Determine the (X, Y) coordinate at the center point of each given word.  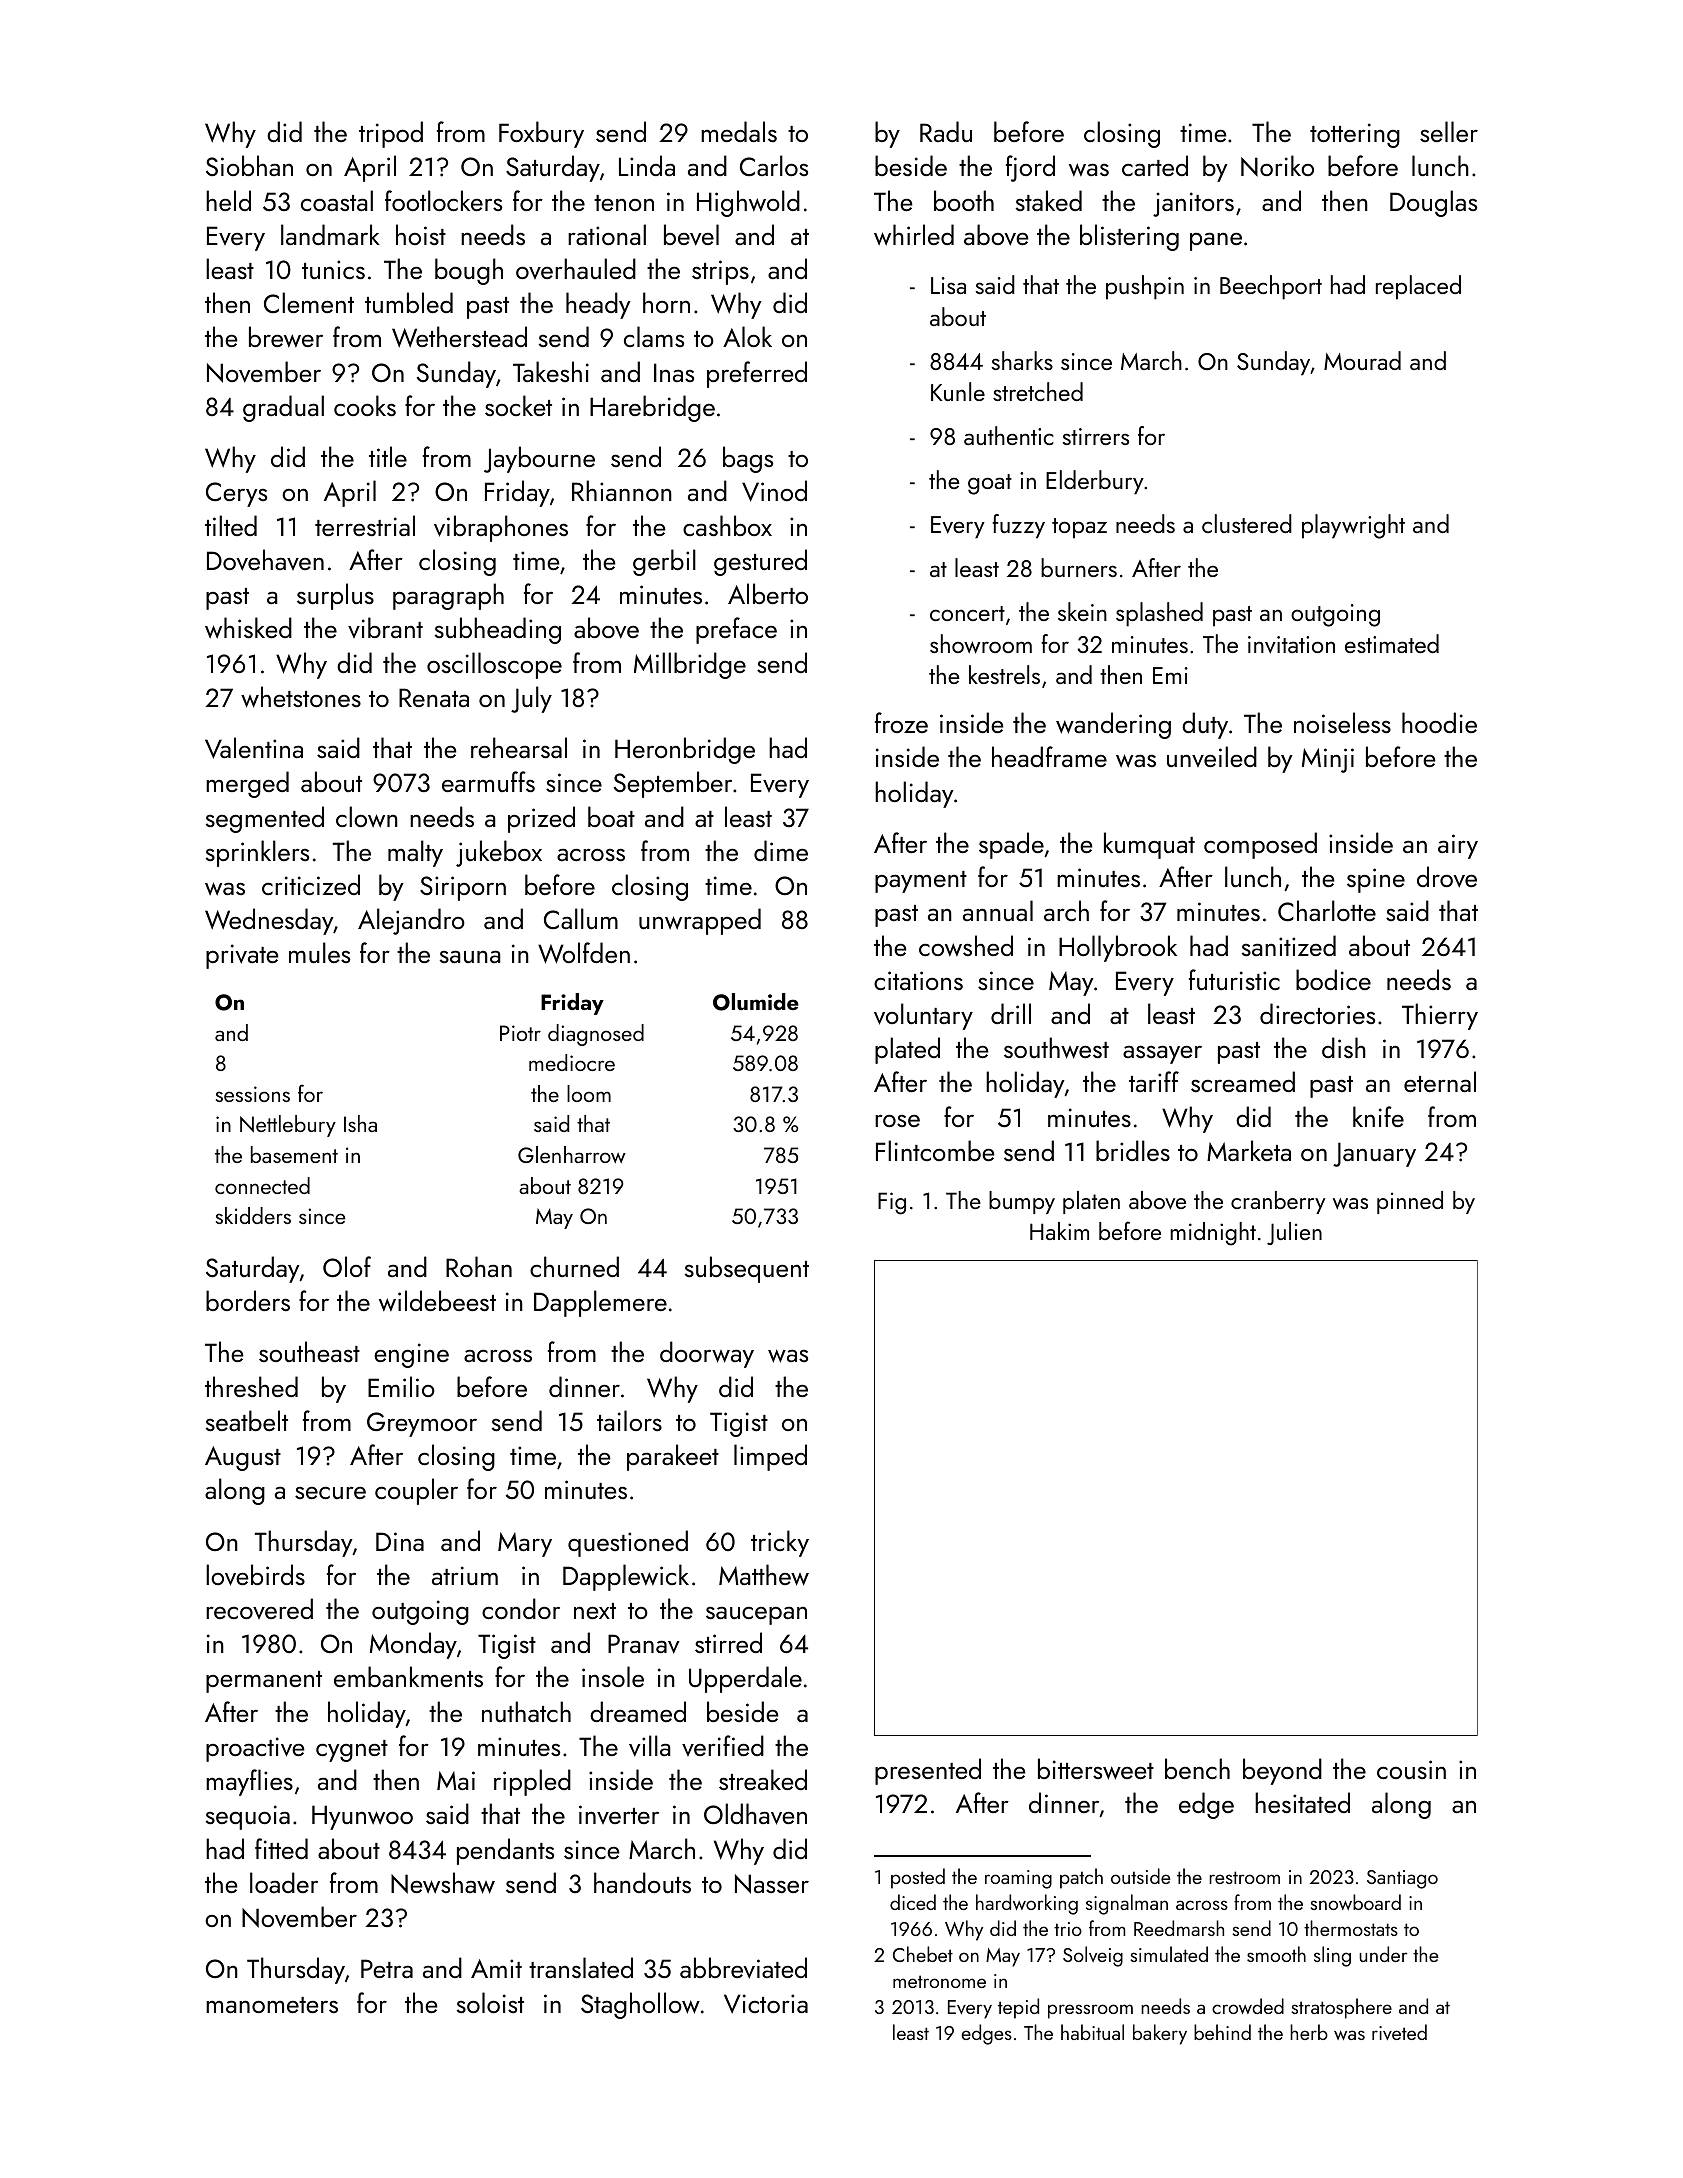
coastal (337, 200)
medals (739, 131)
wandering (1113, 725)
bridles (1133, 1150)
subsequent (747, 1269)
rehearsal (519, 747)
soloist (490, 2002)
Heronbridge (685, 750)
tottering (1355, 135)
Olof (347, 1266)
